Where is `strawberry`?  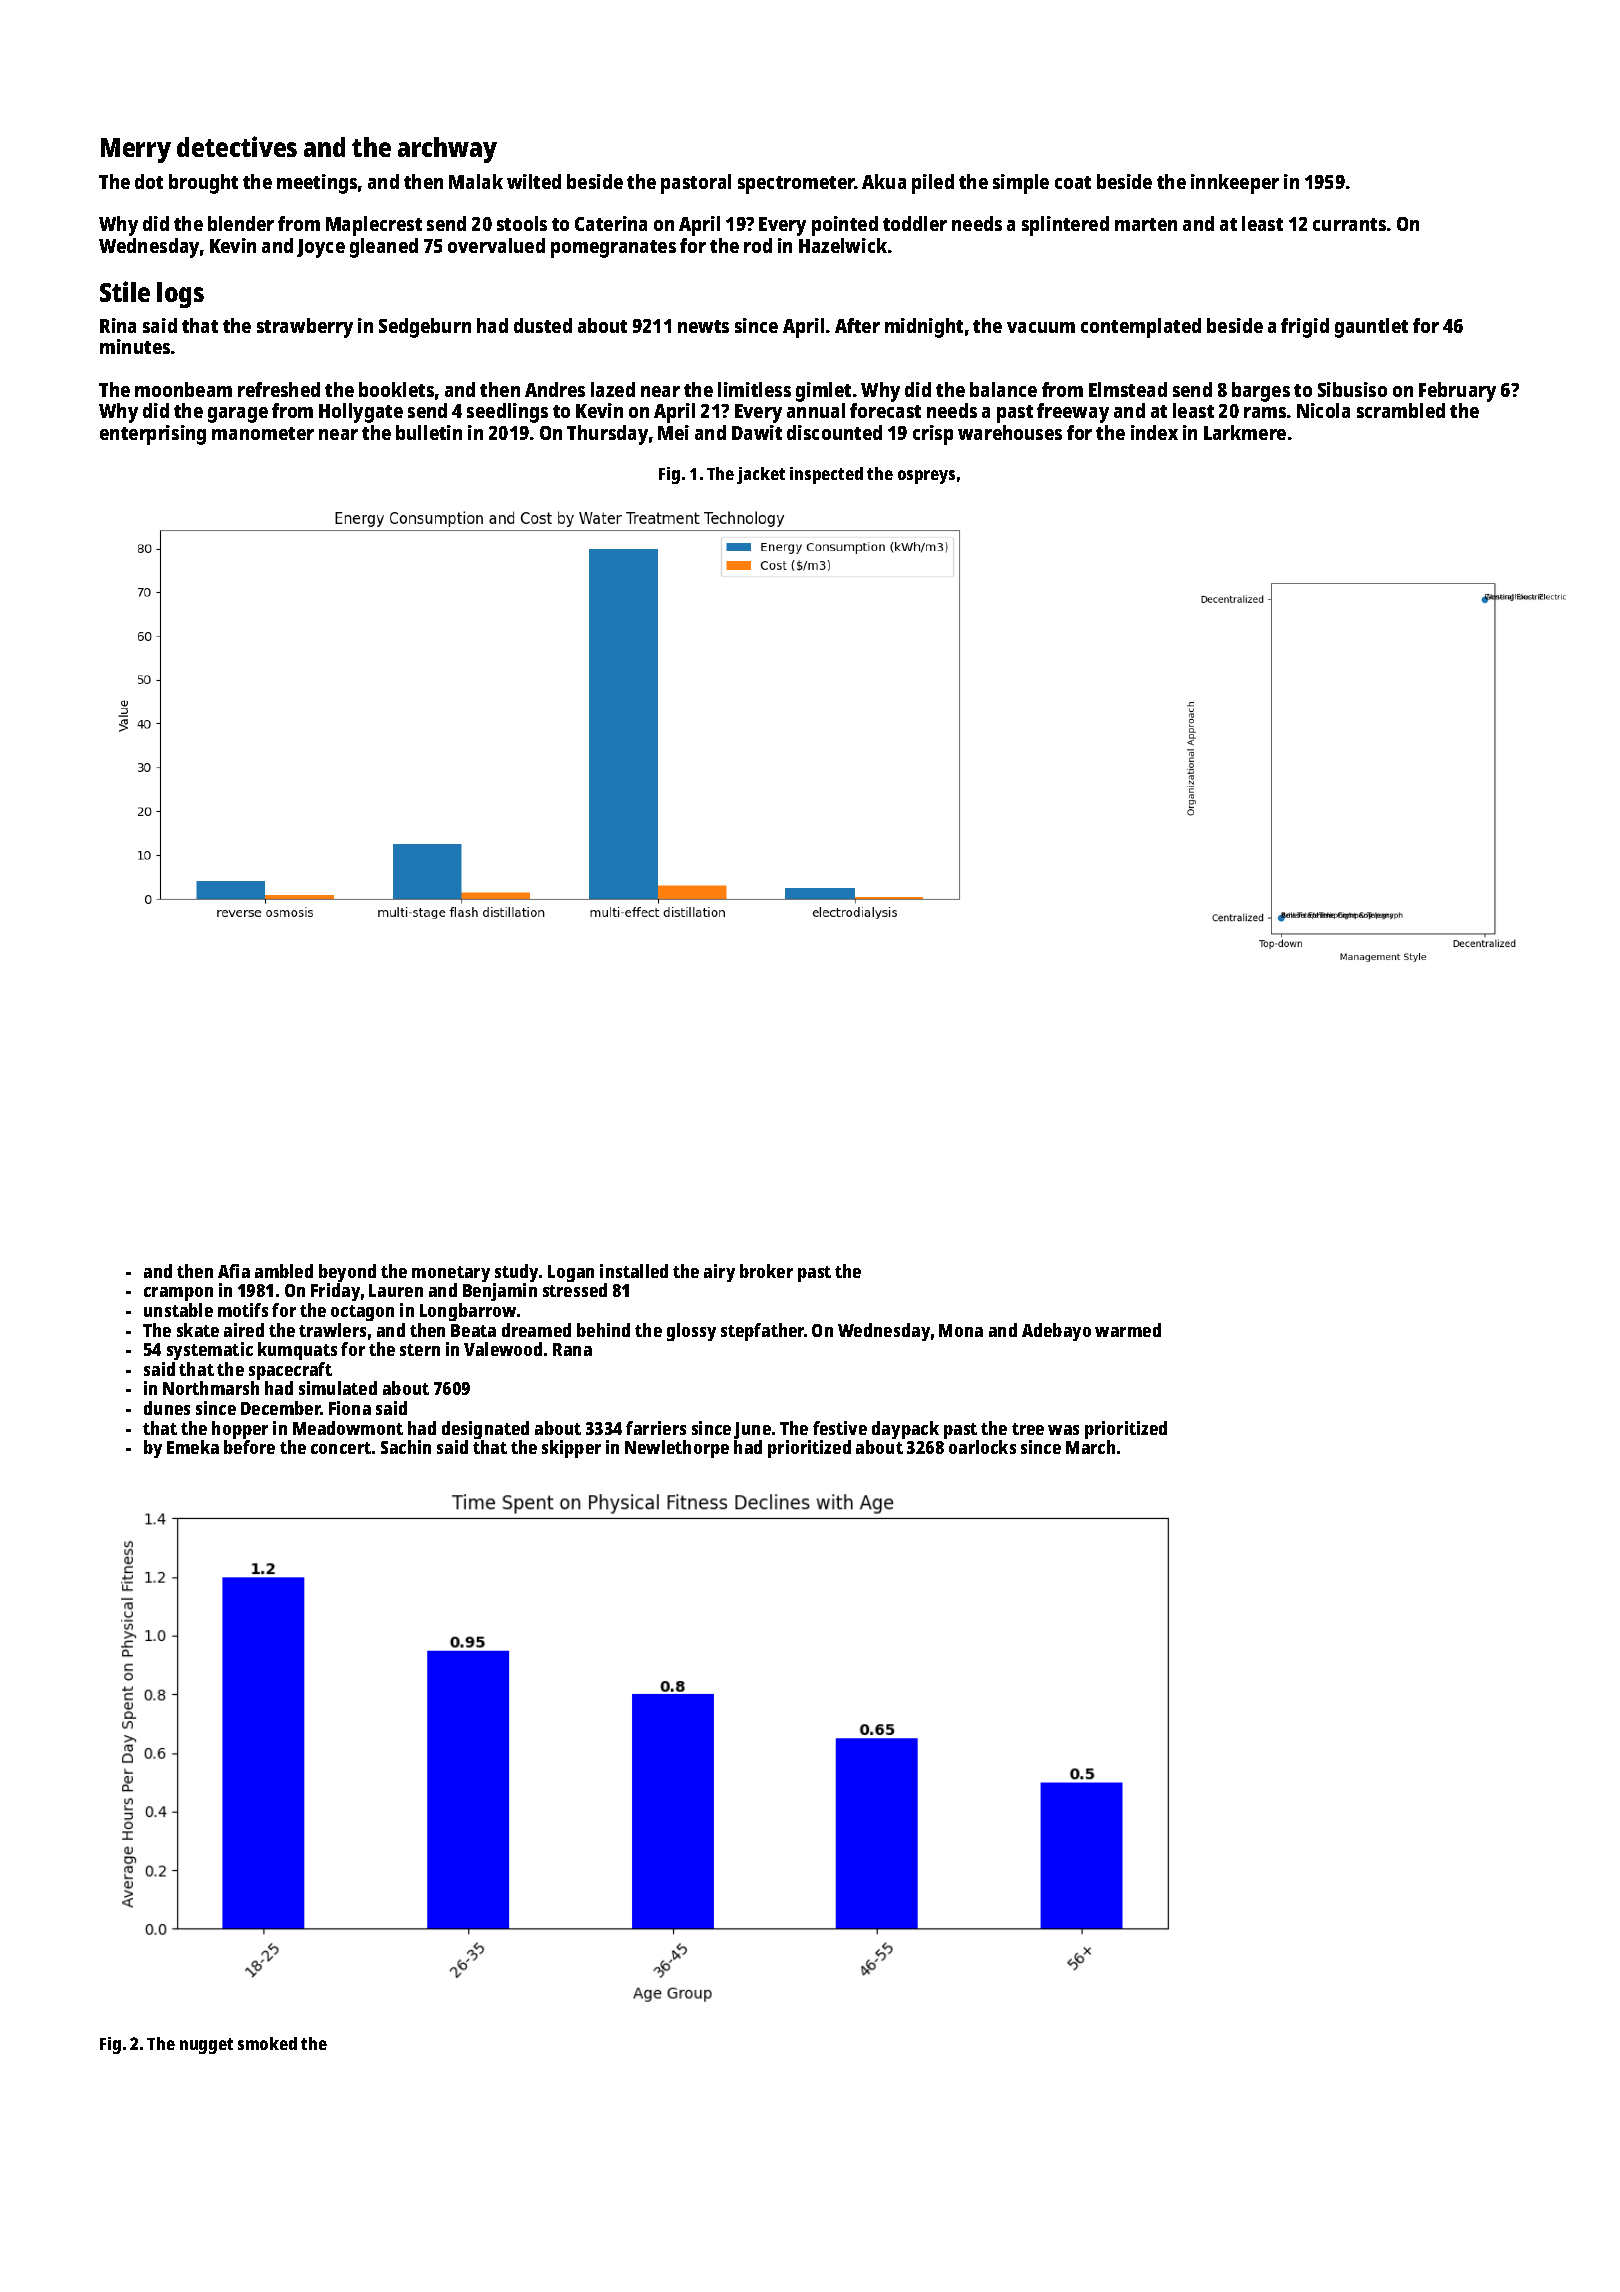 strawberry is located at coordinates (305, 328).
